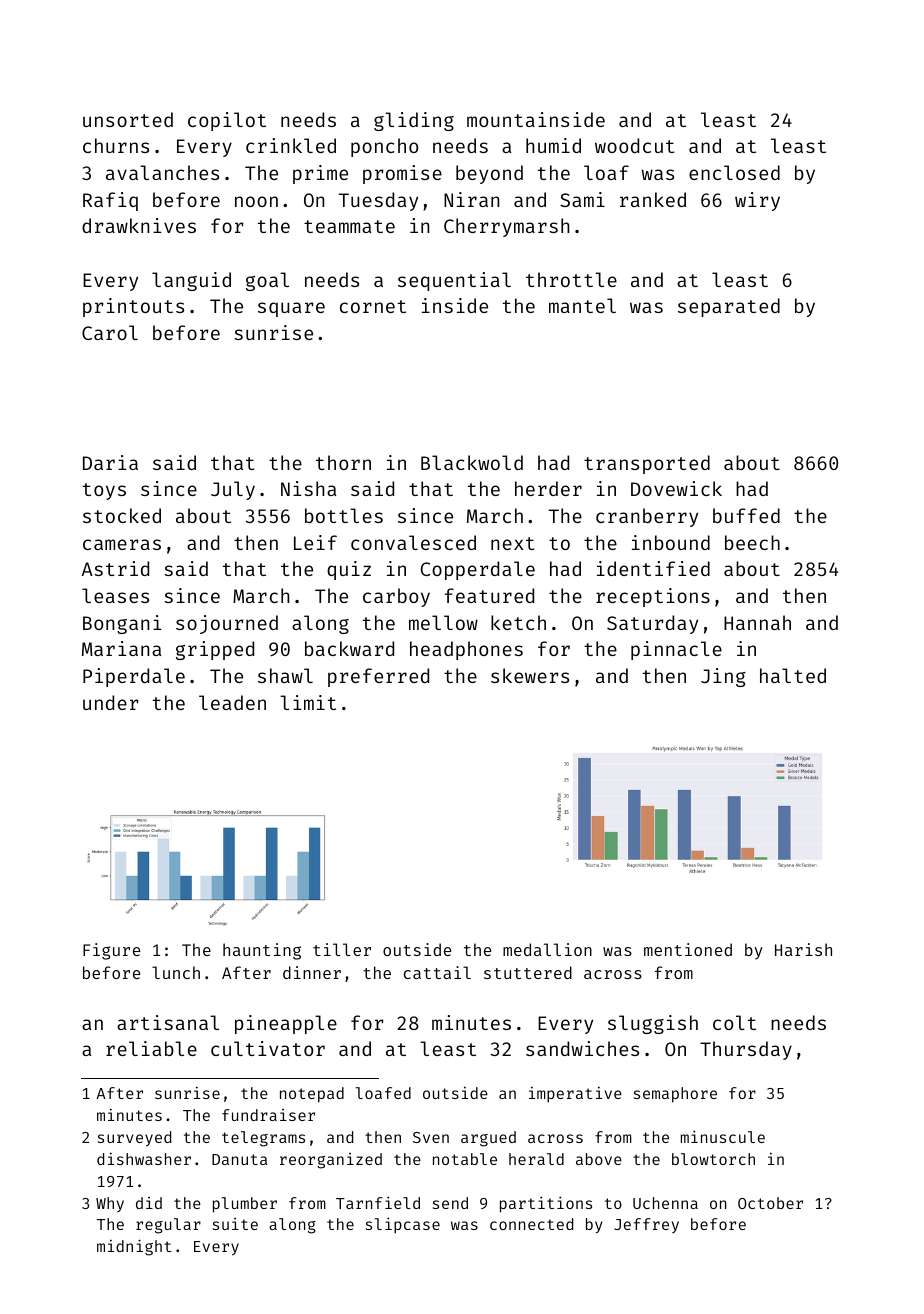 This document has width=924, height=1314. Describe the element at coordinates (227, 121) in the document. I see `copilot` at that location.
